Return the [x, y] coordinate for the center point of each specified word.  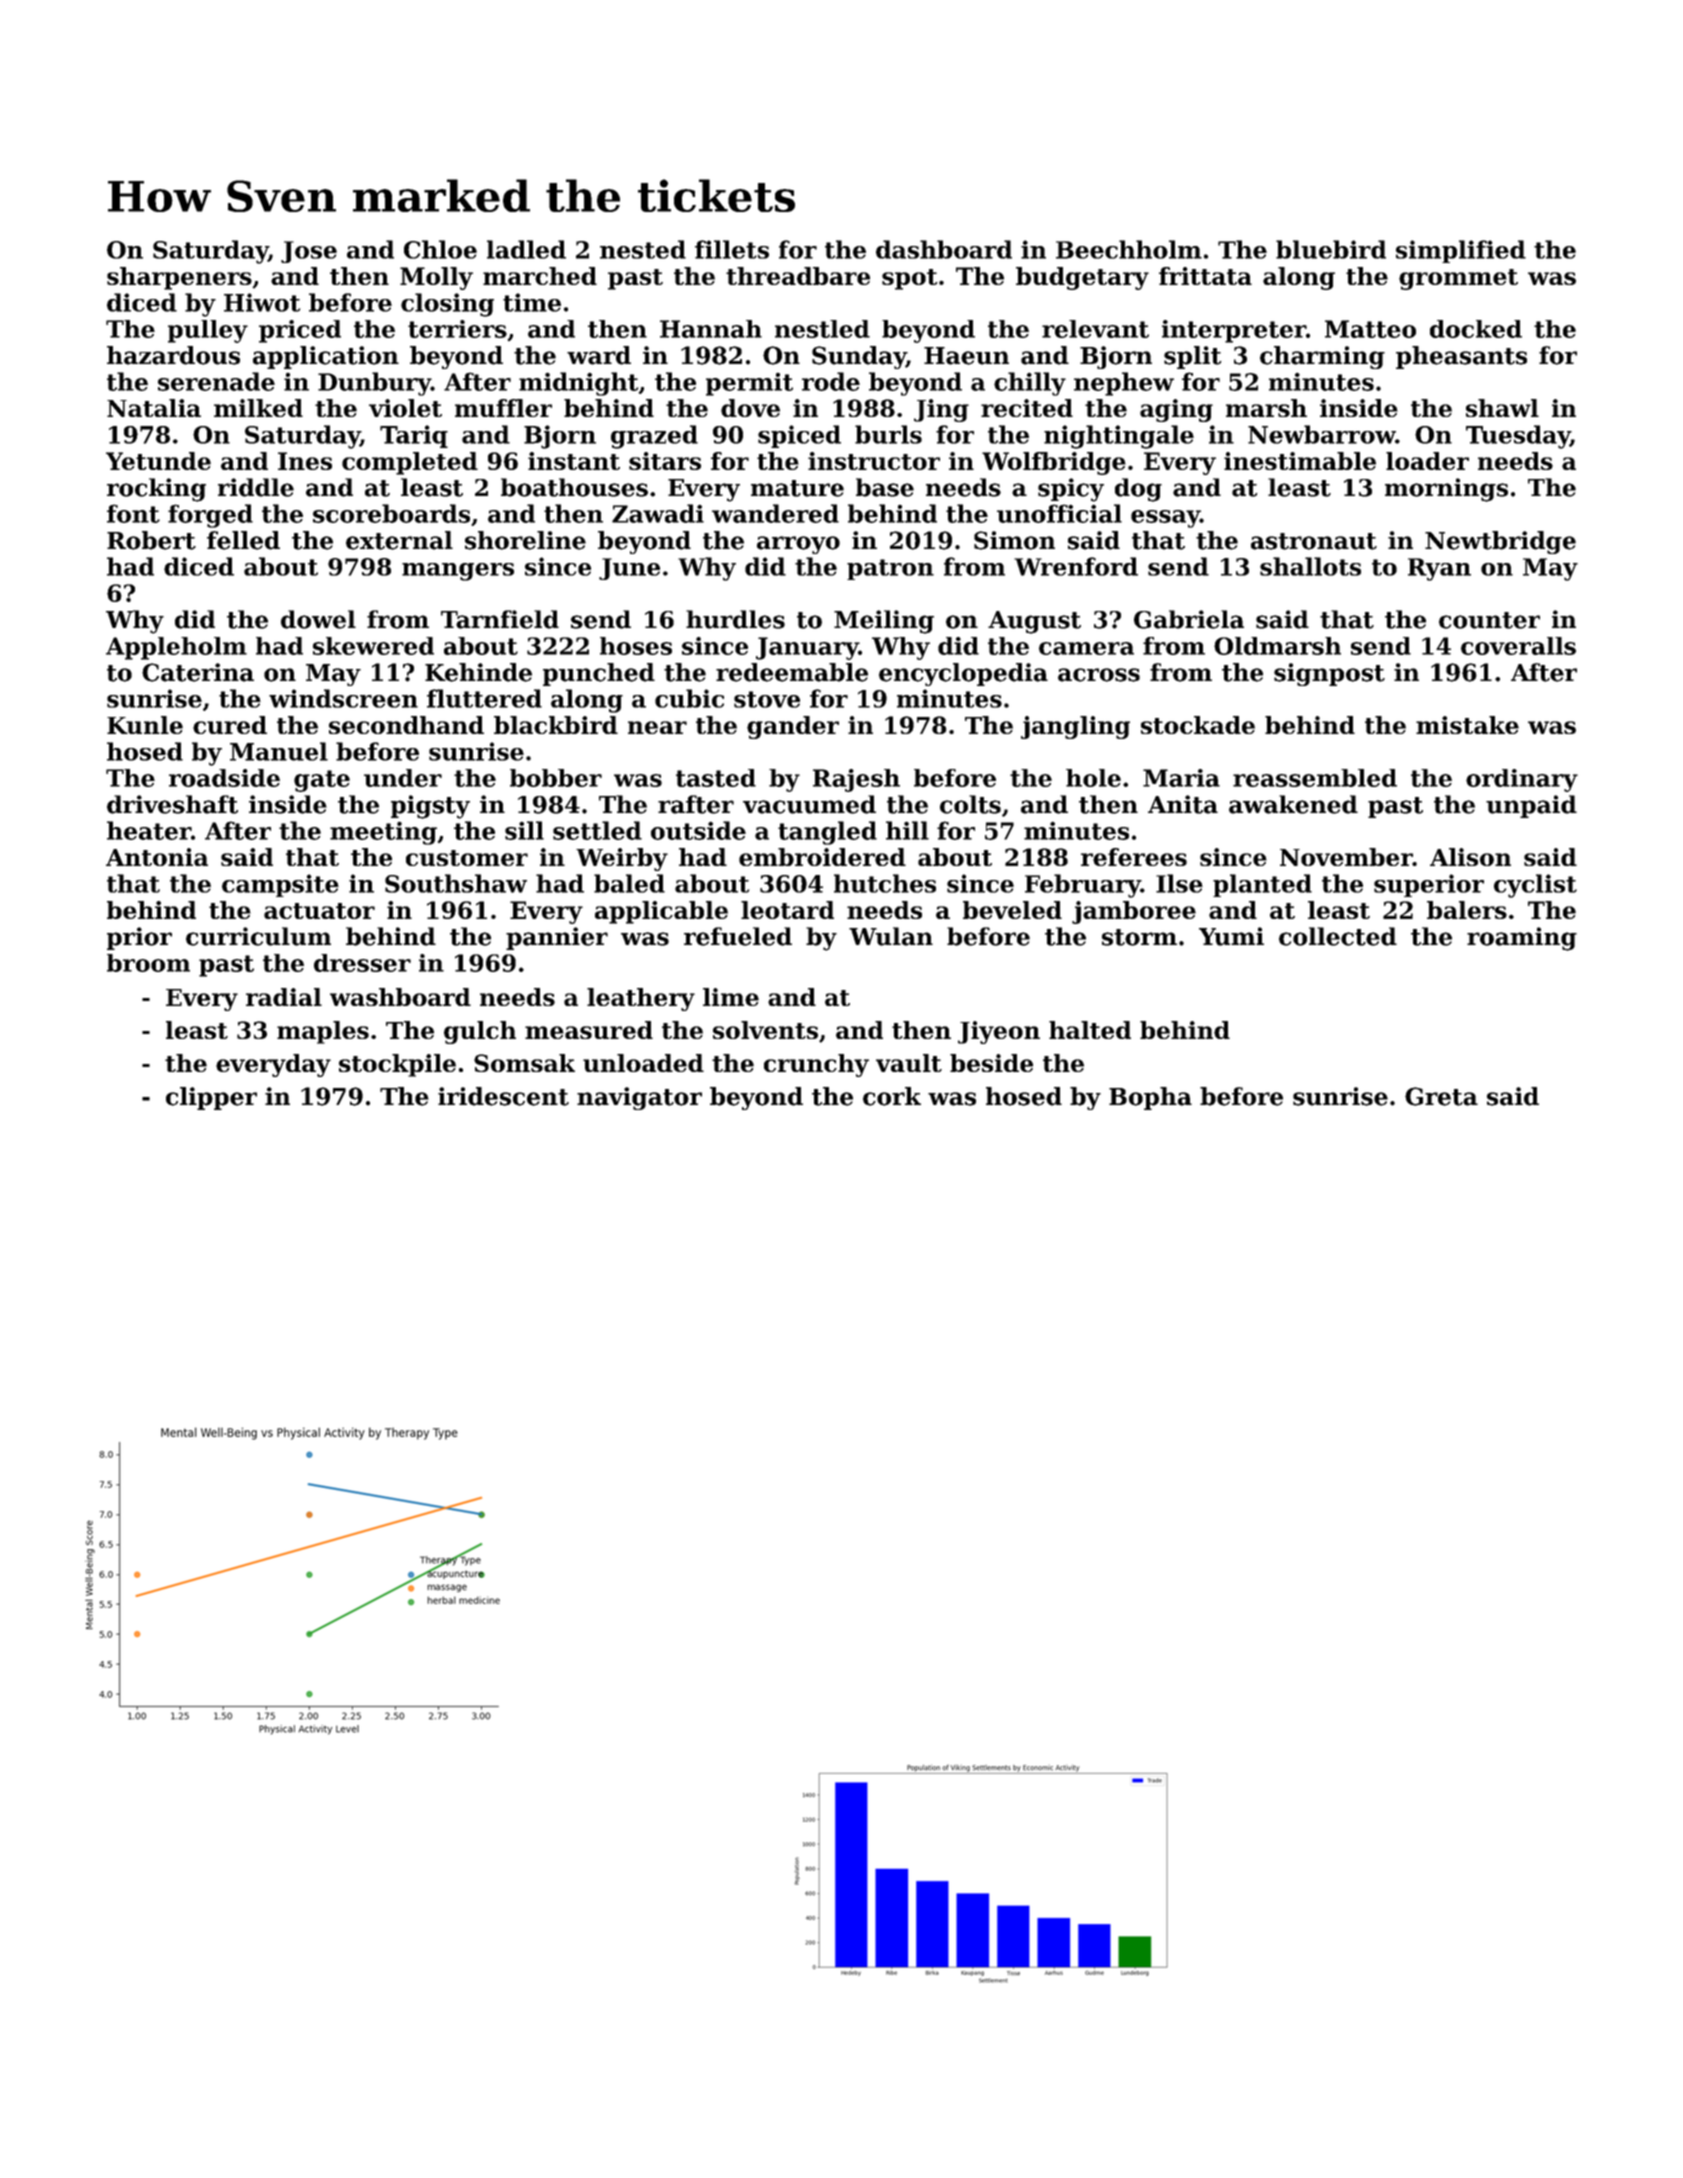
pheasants [1461, 357]
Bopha [1150, 1098]
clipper [211, 1098]
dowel [318, 619]
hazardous [173, 355]
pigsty [430, 807]
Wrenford [1076, 566]
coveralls [1518, 646]
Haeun [966, 356]
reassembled [1315, 778]
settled [597, 830]
